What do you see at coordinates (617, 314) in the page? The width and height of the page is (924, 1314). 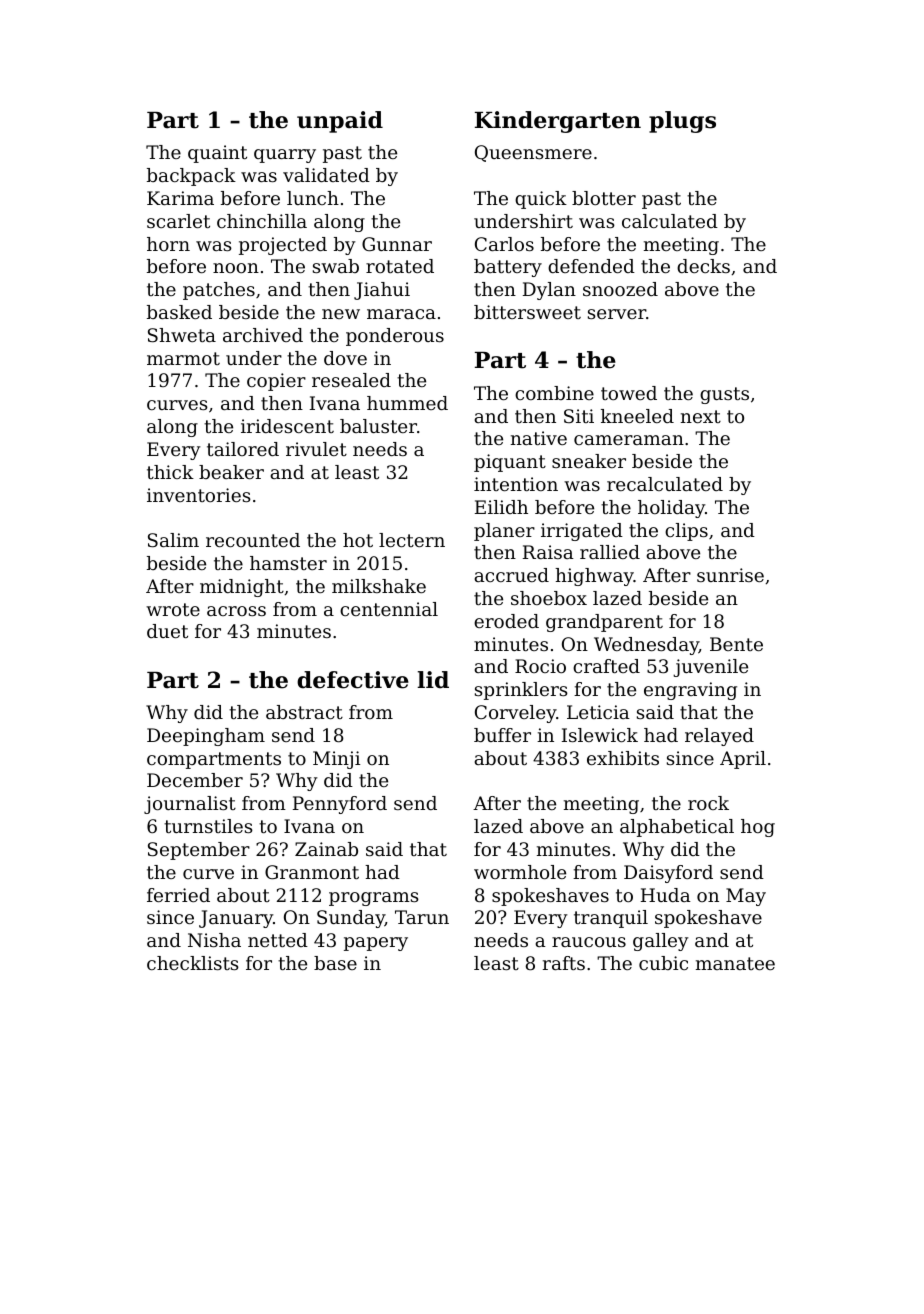 I see `server` at bounding box center [617, 314].
